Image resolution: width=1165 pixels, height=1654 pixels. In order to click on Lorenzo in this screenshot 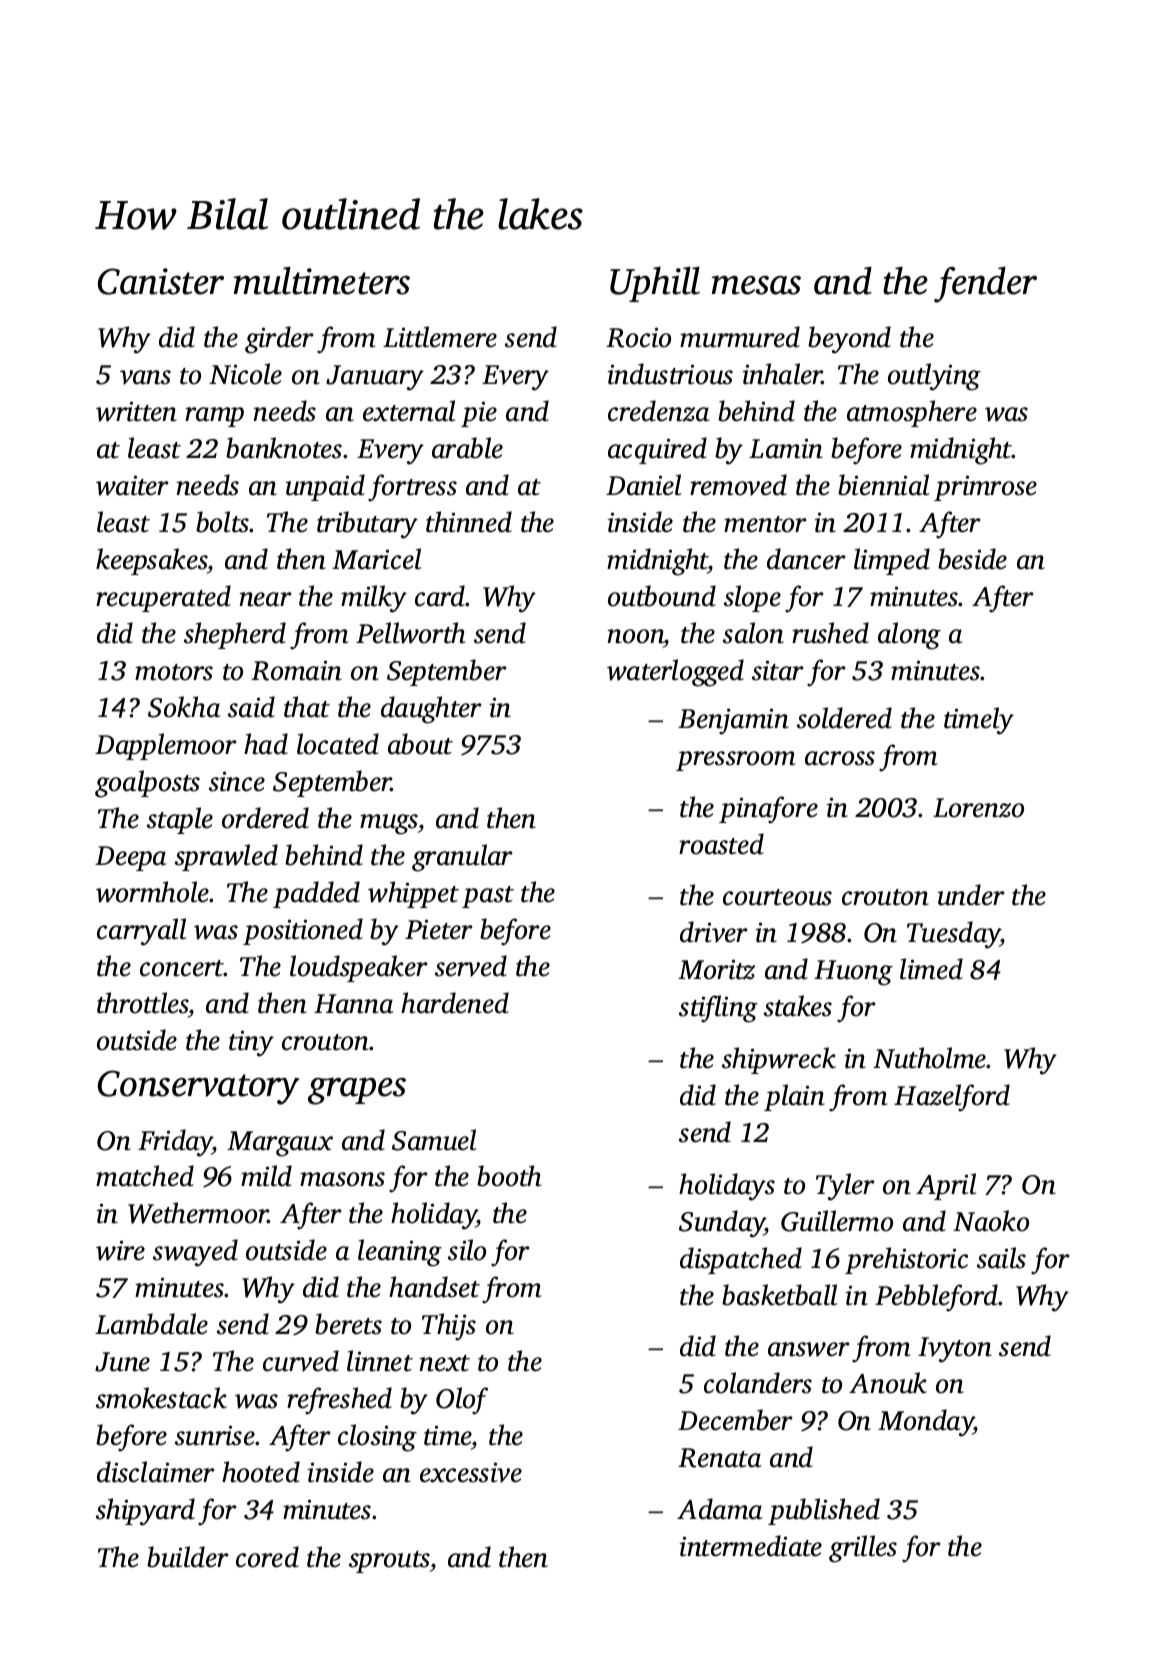, I will do `click(978, 808)`.
